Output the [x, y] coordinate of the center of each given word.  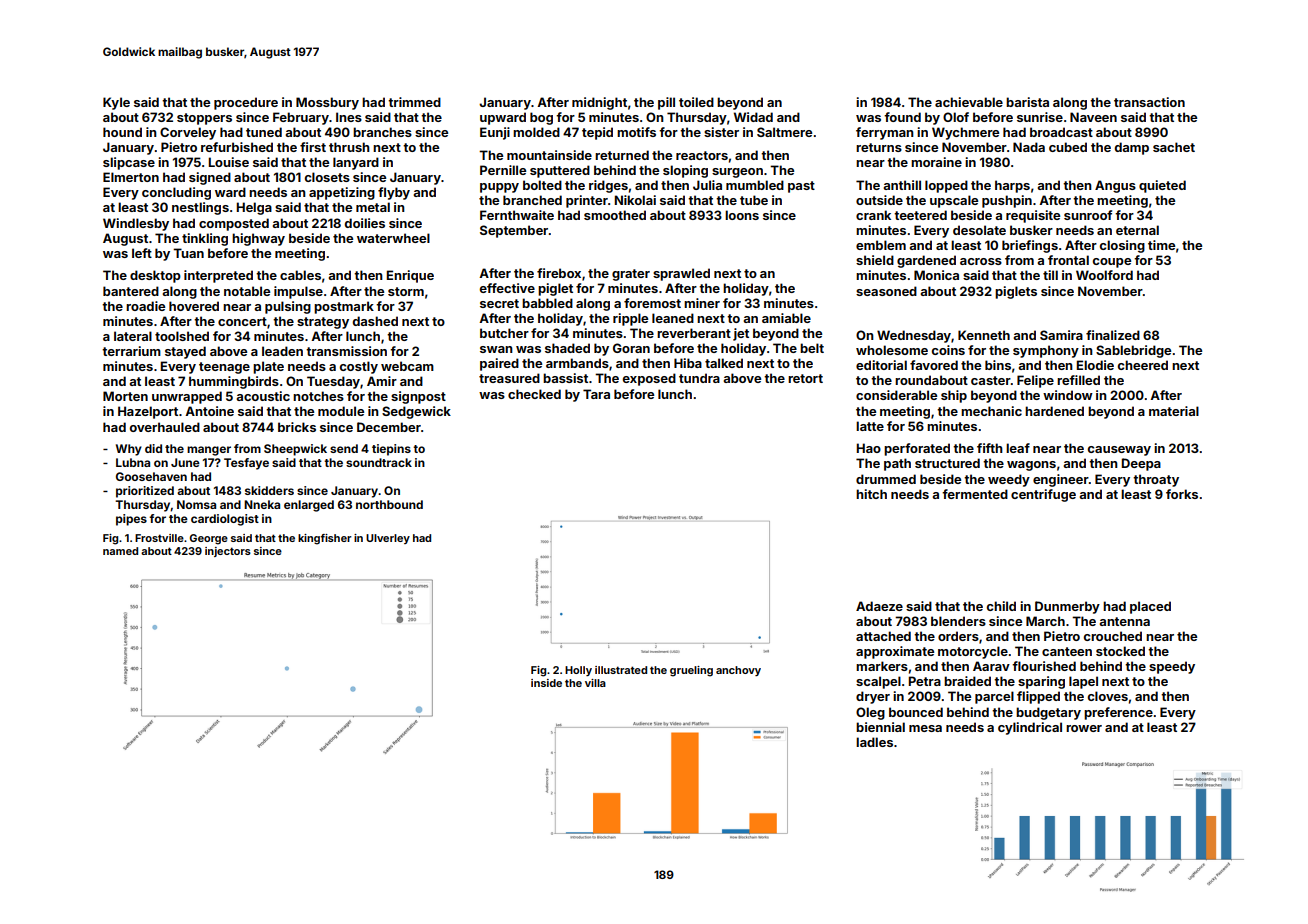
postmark [344, 307]
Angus [1115, 186]
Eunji [495, 133]
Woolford [1104, 275]
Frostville [159, 538]
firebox [559, 273]
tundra [699, 378]
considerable [896, 395]
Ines [349, 117]
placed [1150, 607]
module [341, 411]
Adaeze [879, 606]
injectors [228, 552]
